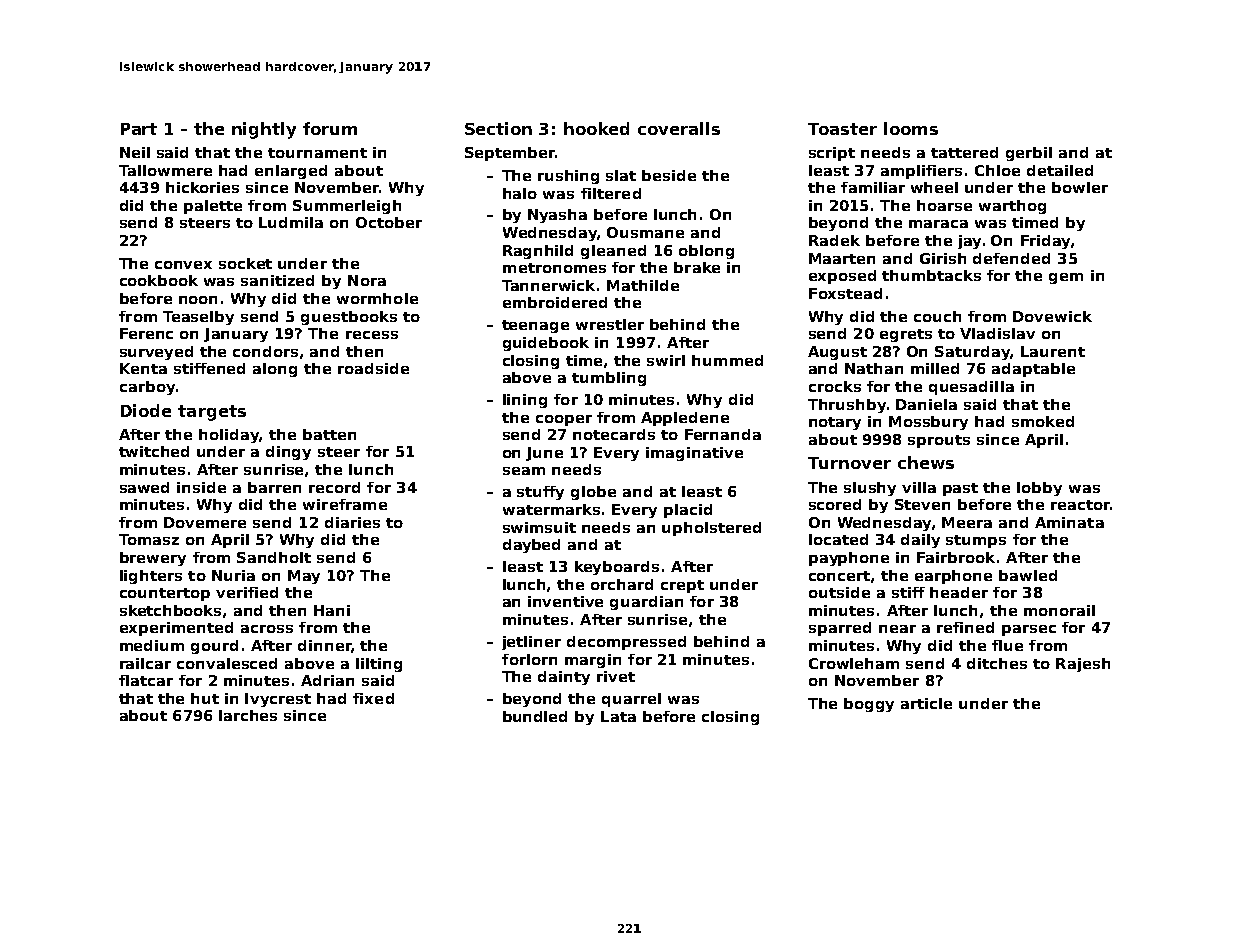  I want to click on Part, so click(139, 129).
